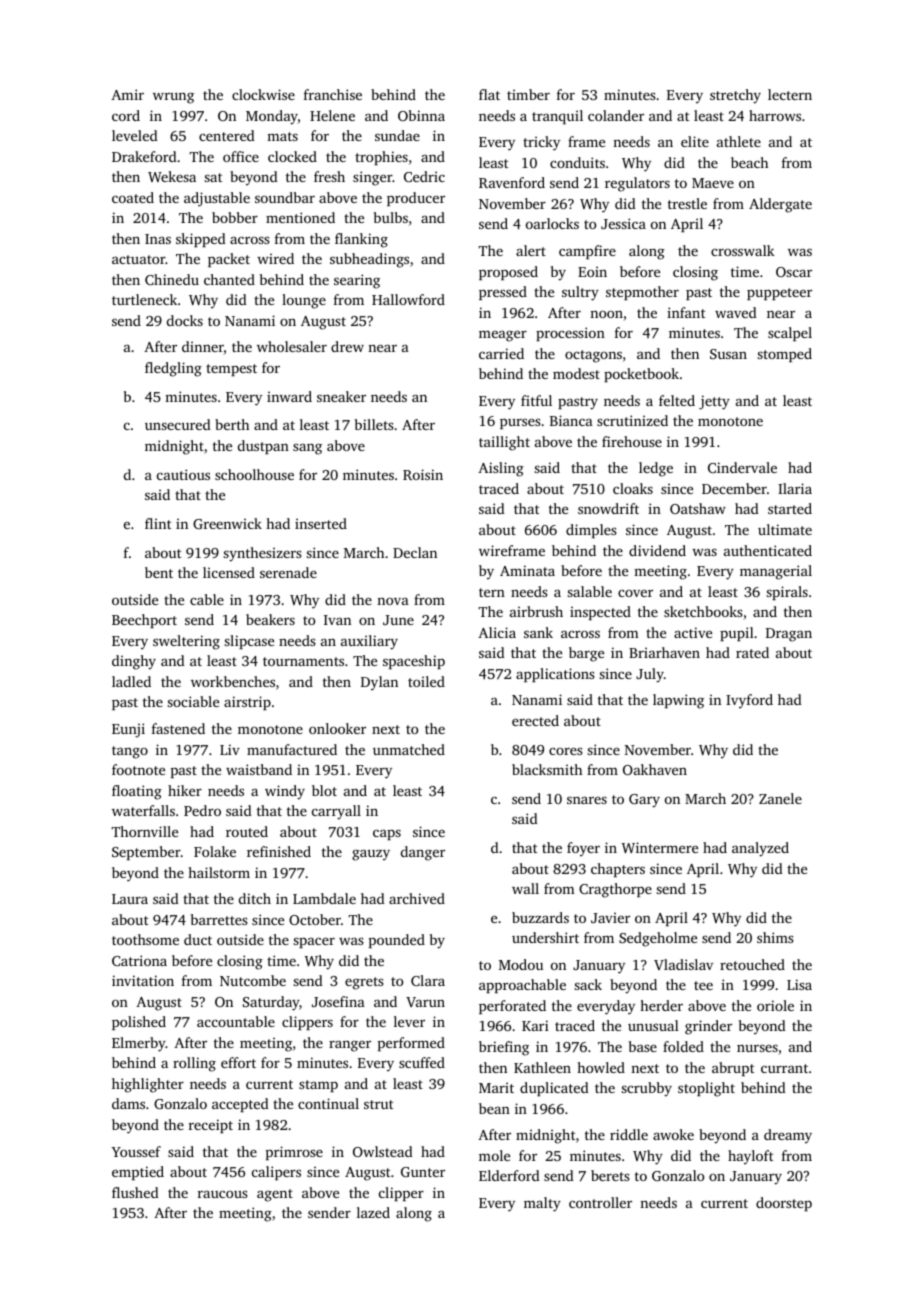 This screenshot has height=1308, width=924. What do you see at coordinates (542, 1204) in the screenshot?
I see `malty` at bounding box center [542, 1204].
